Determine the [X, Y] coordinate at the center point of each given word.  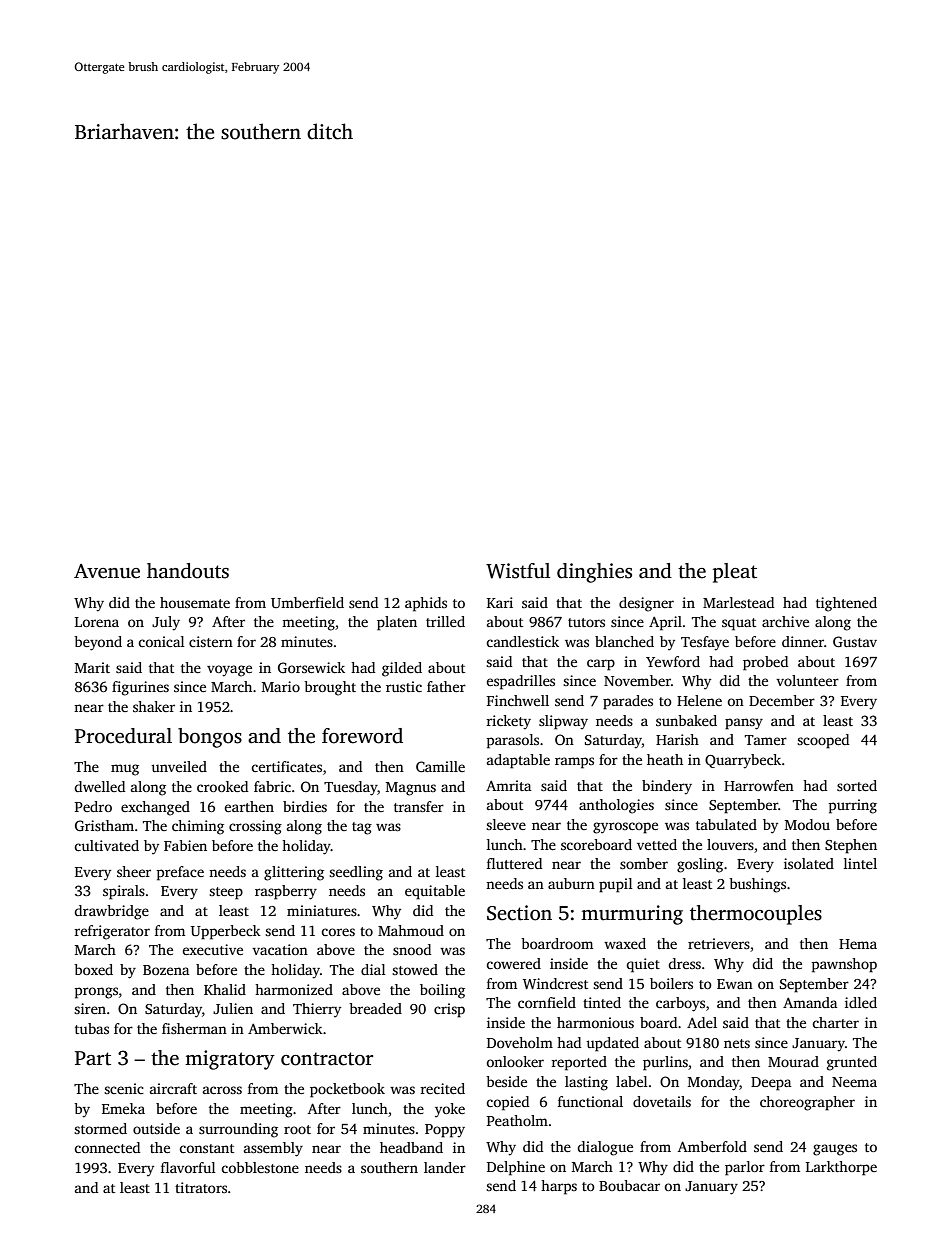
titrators [201, 1187]
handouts [188, 571]
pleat [735, 573]
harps [559, 1187]
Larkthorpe [841, 1168]
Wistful [518, 571]
